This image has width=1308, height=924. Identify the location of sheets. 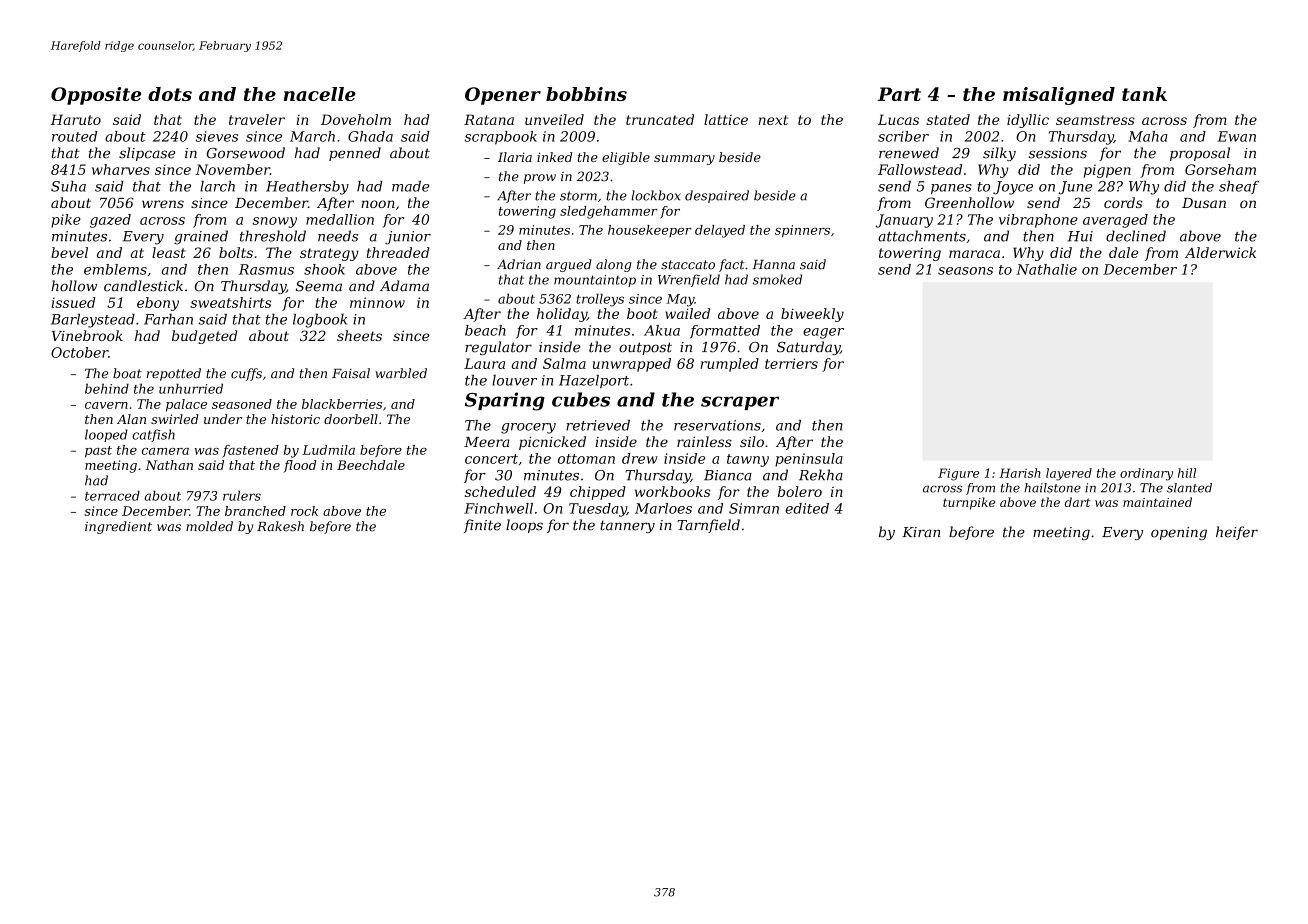
(359, 335).
